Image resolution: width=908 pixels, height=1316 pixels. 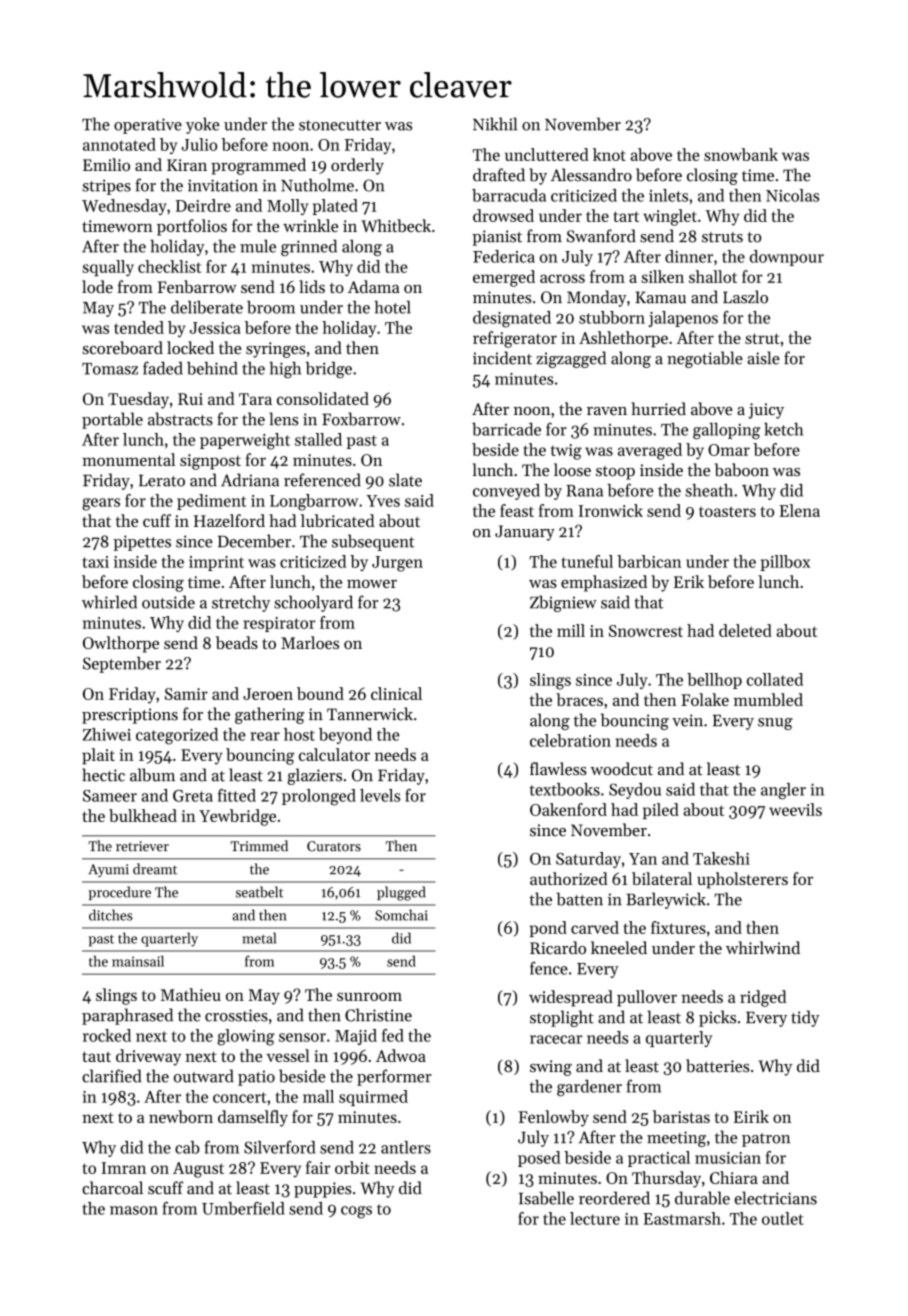 What do you see at coordinates (323, 398) in the screenshot?
I see `consolidated` at bounding box center [323, 398].
